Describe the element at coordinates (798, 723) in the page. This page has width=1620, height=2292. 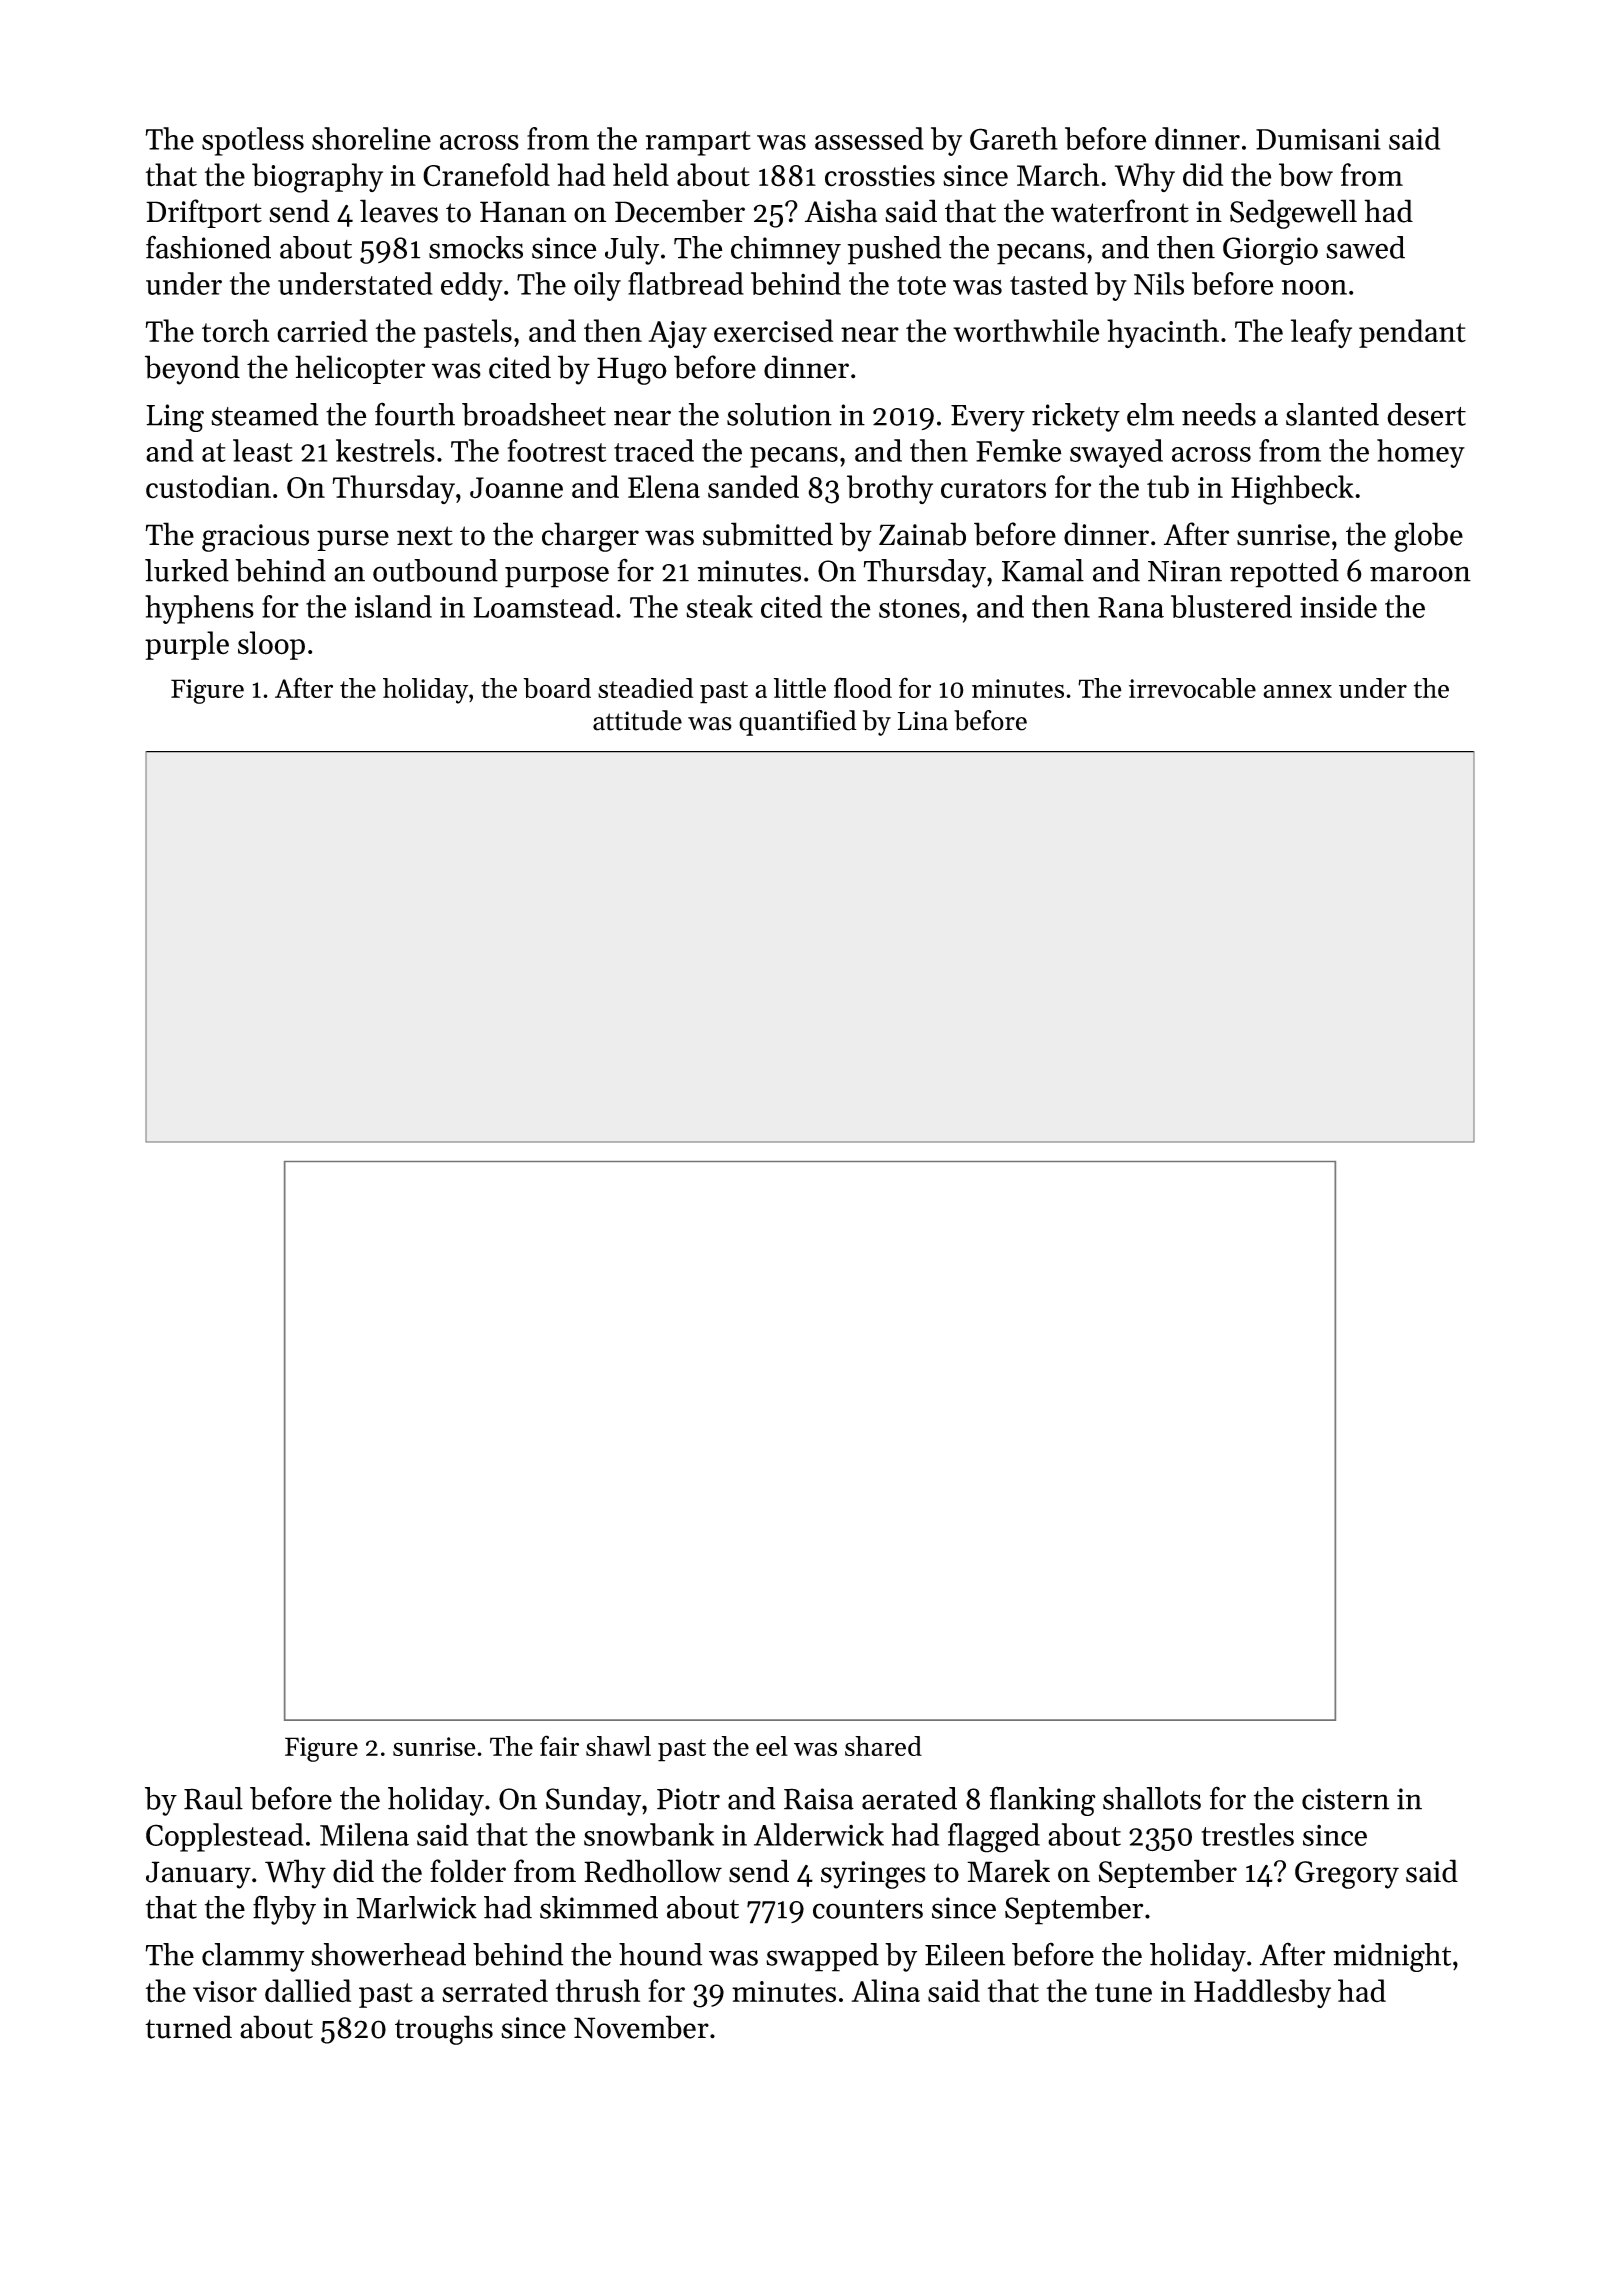
I see `quantified` at that location.
